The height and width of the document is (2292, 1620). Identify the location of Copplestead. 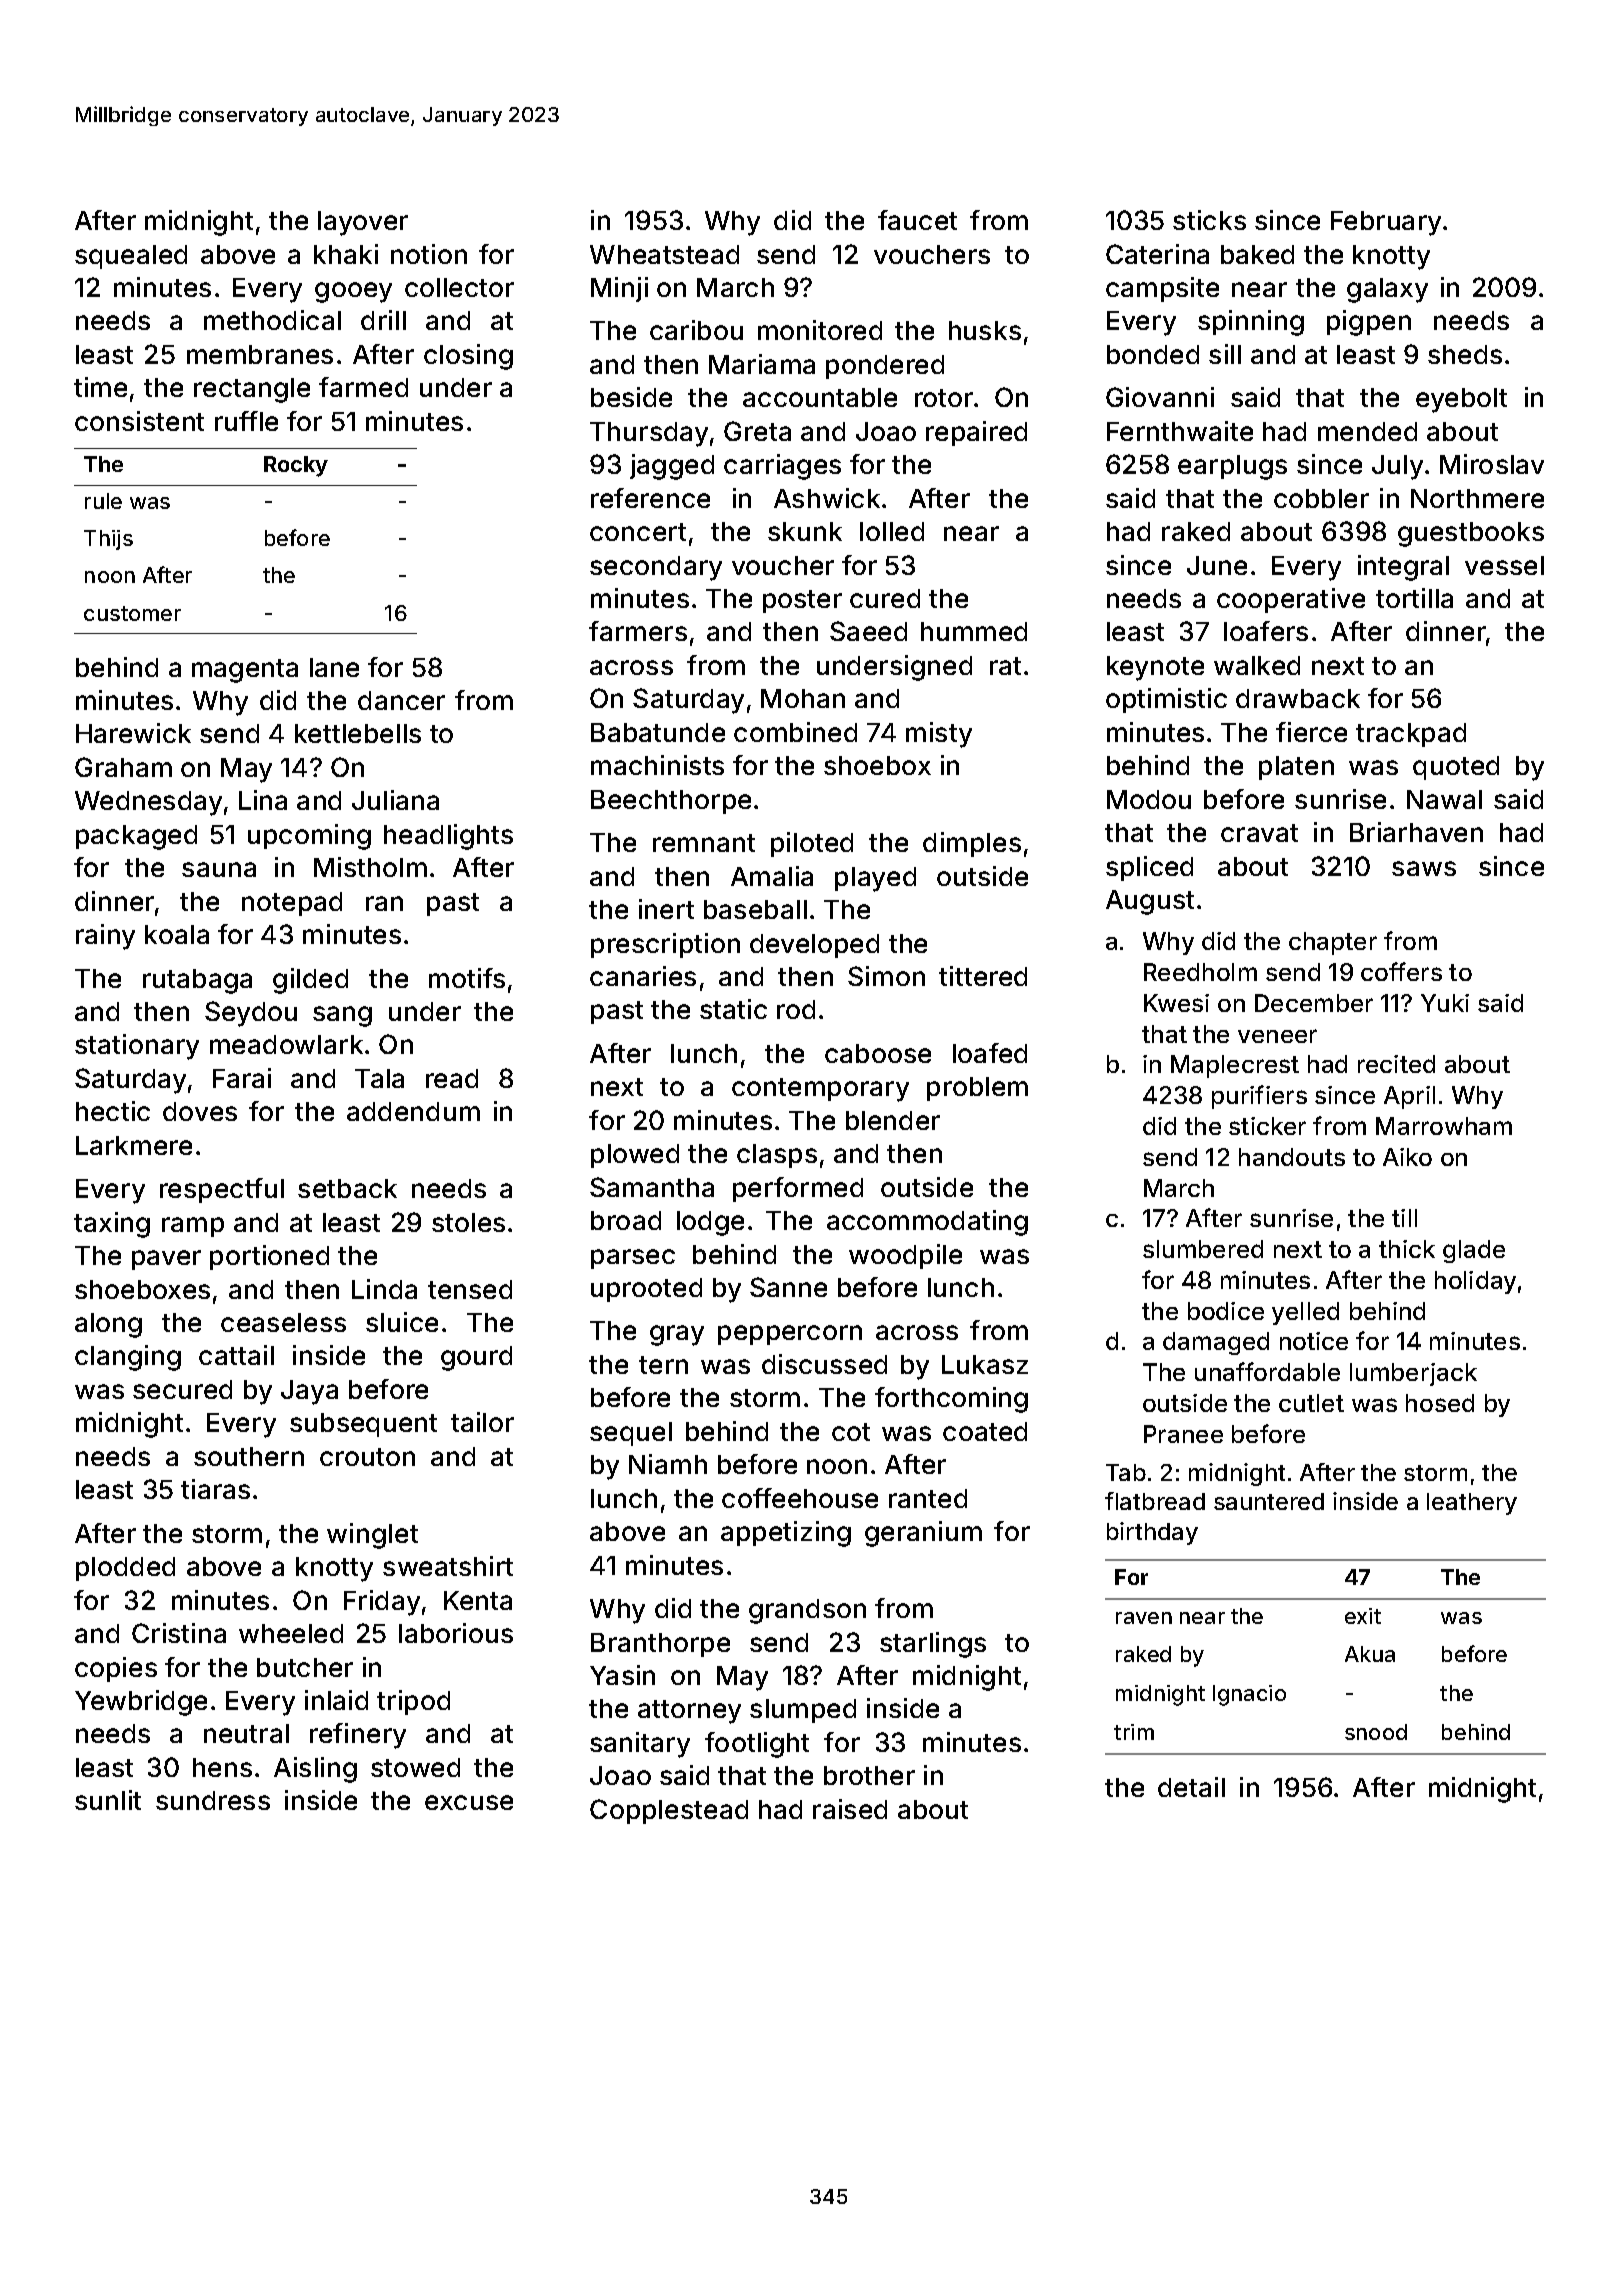
(669, 1811).
